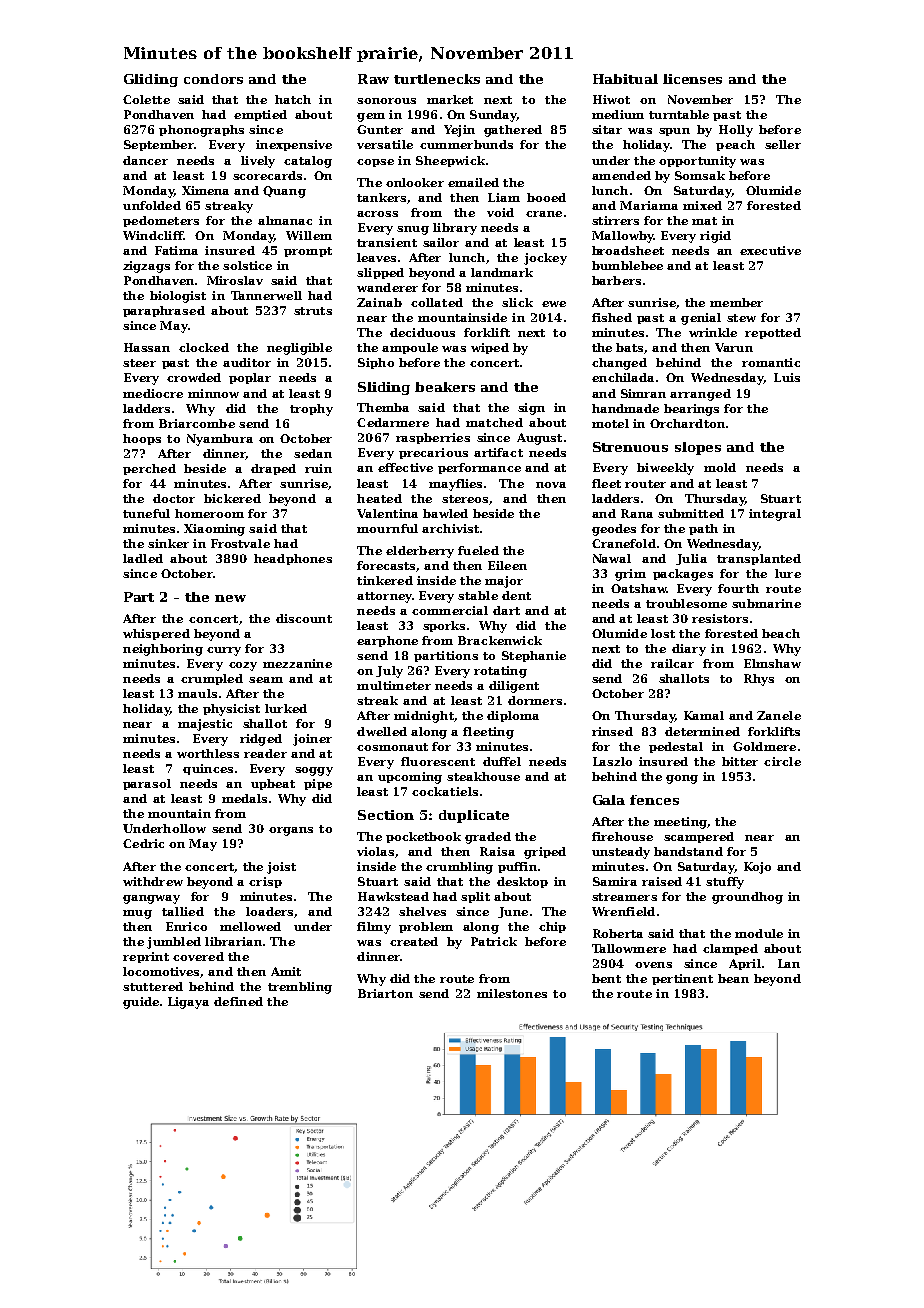  I want to click on Laszlo, so click(612, 761).
